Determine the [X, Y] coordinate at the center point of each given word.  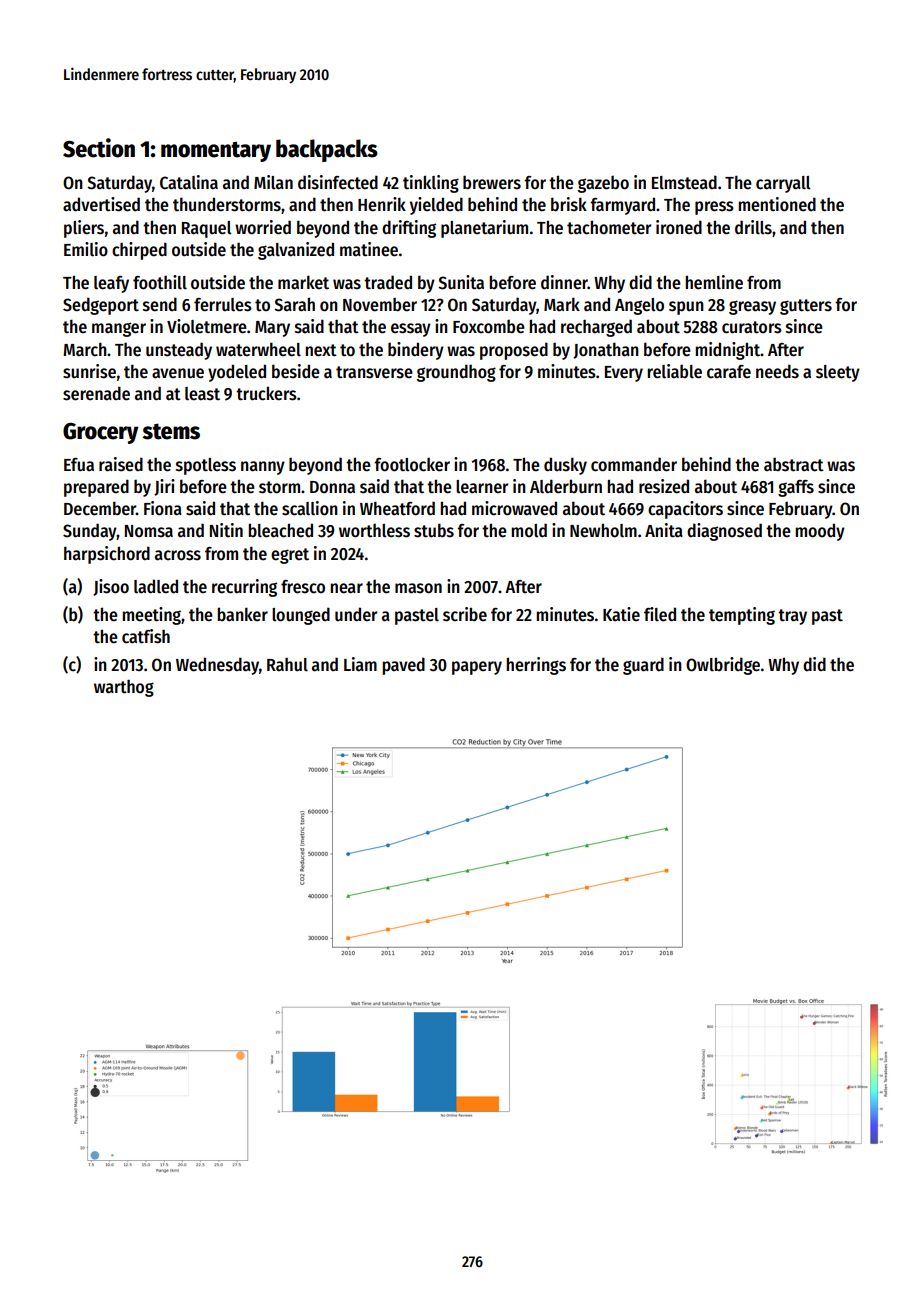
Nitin [226, 530]
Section [99, 148]
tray [792, 617]
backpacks [327, 150]
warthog [124, 688]
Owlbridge [723, 666]
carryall [783, 184]
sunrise [89, 371]
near [346, 588]
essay [411, 330]
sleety [838, 373]
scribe [465, 614]
